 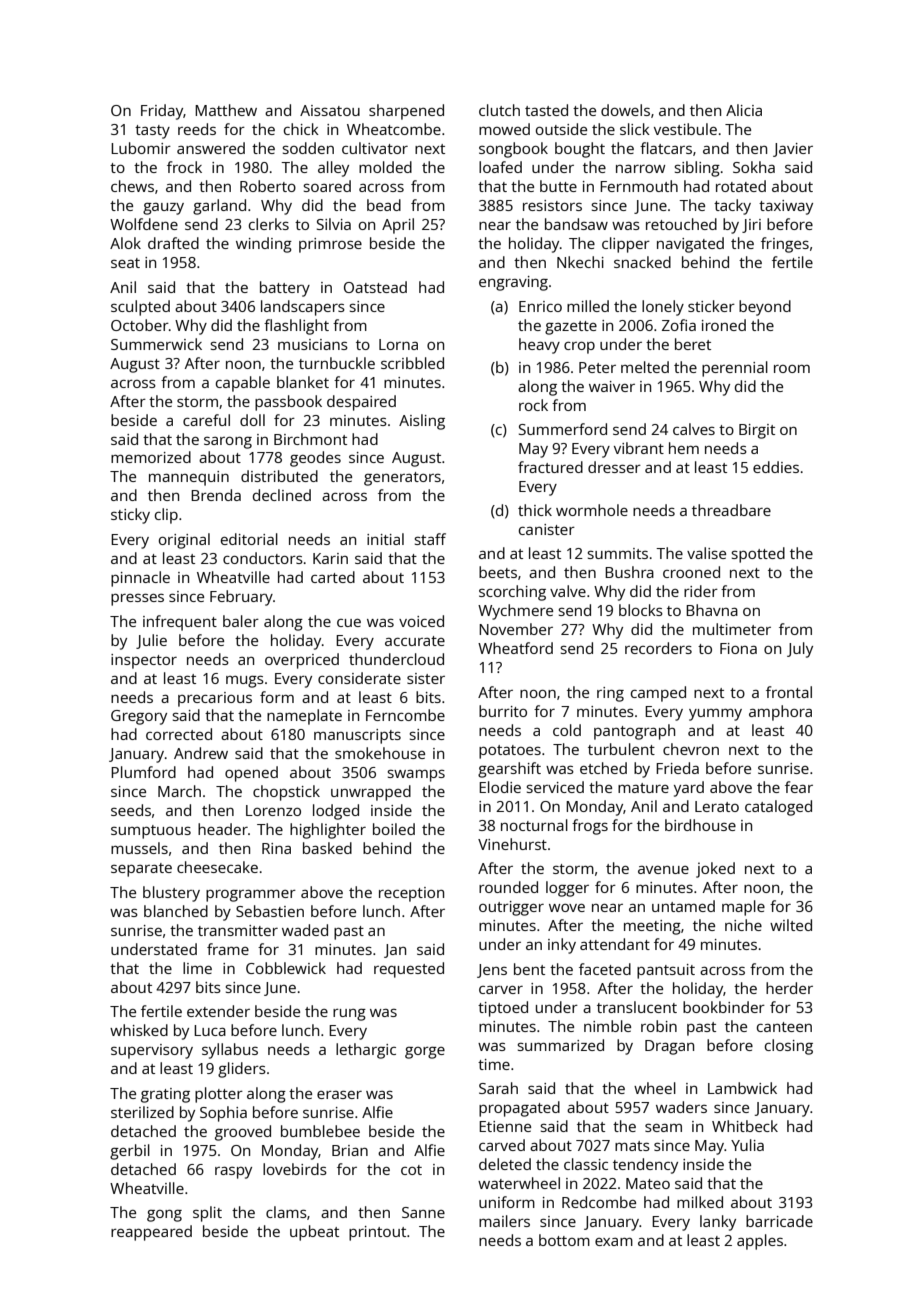 I want to click on tasted, so click(x=546, y=110).
